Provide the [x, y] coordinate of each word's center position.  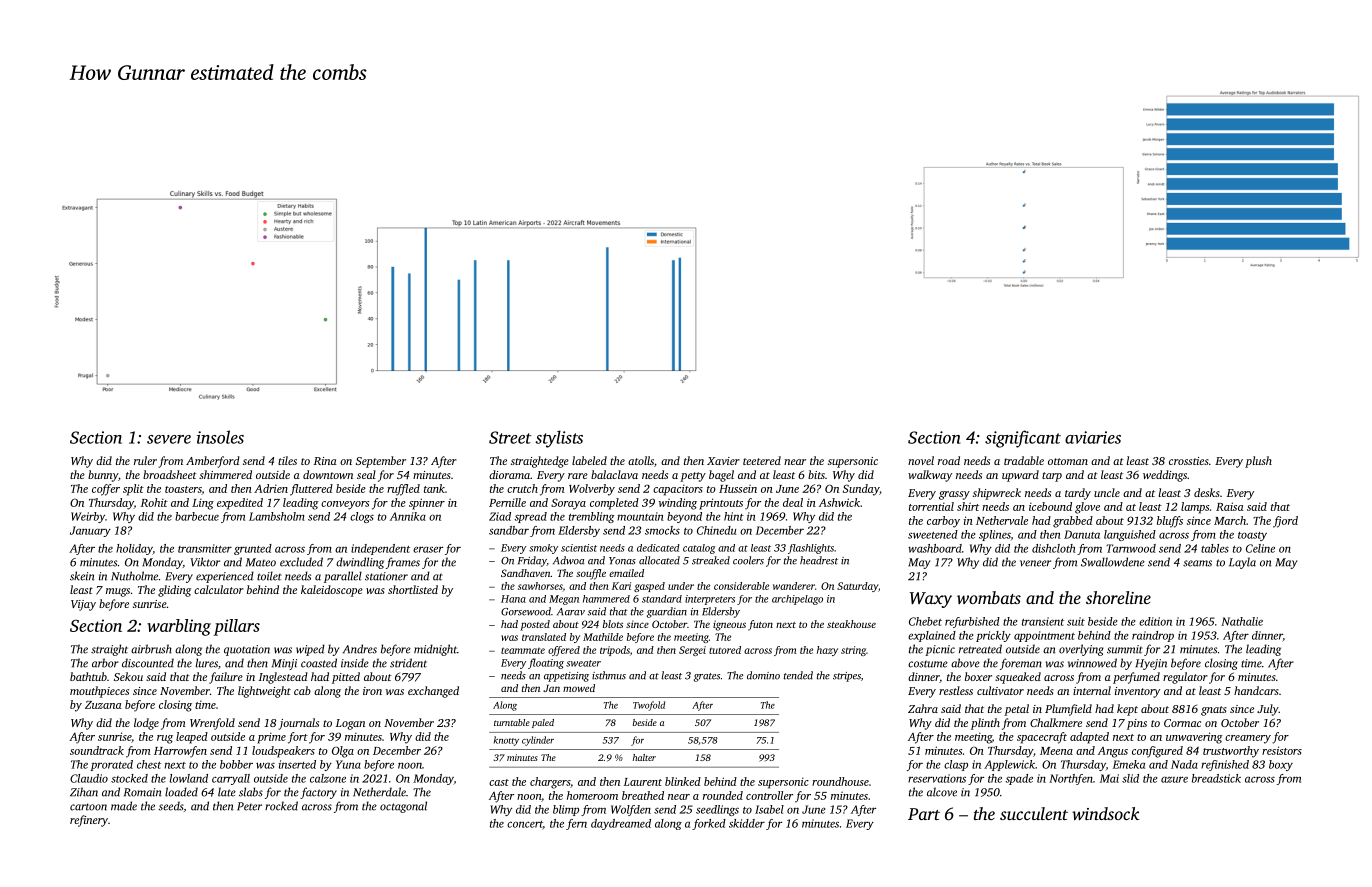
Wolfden [631, 810]
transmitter [205, 548]
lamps [1195, 508]
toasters [183, 490]
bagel [721, 476]
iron [372, 691]
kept [1127, 710]
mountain [640, 516]
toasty [1252, 536]
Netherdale [379, 792]
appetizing [566, 677]
